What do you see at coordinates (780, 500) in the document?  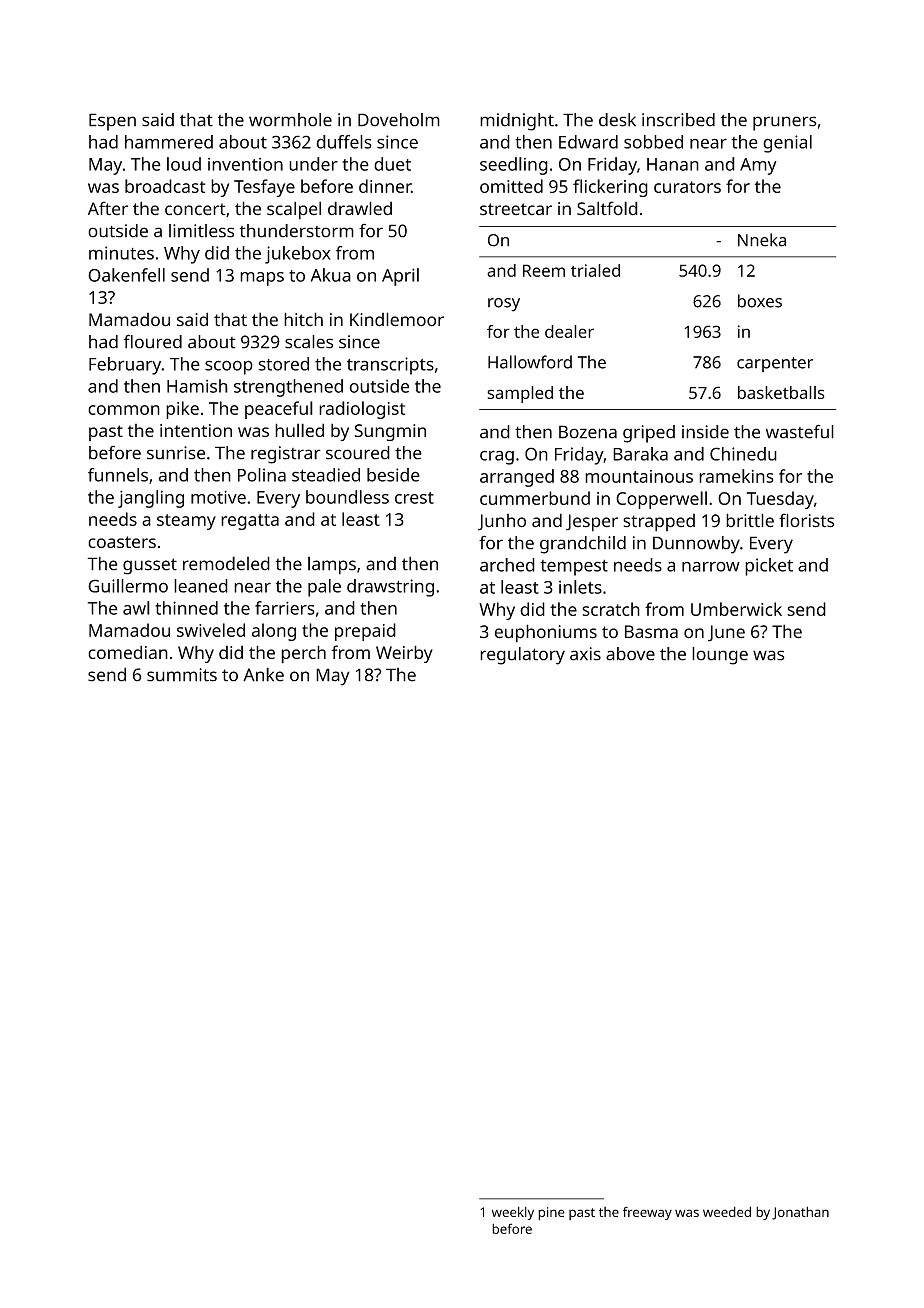 I see `Tuesday` at bounding box center [780, 500].
